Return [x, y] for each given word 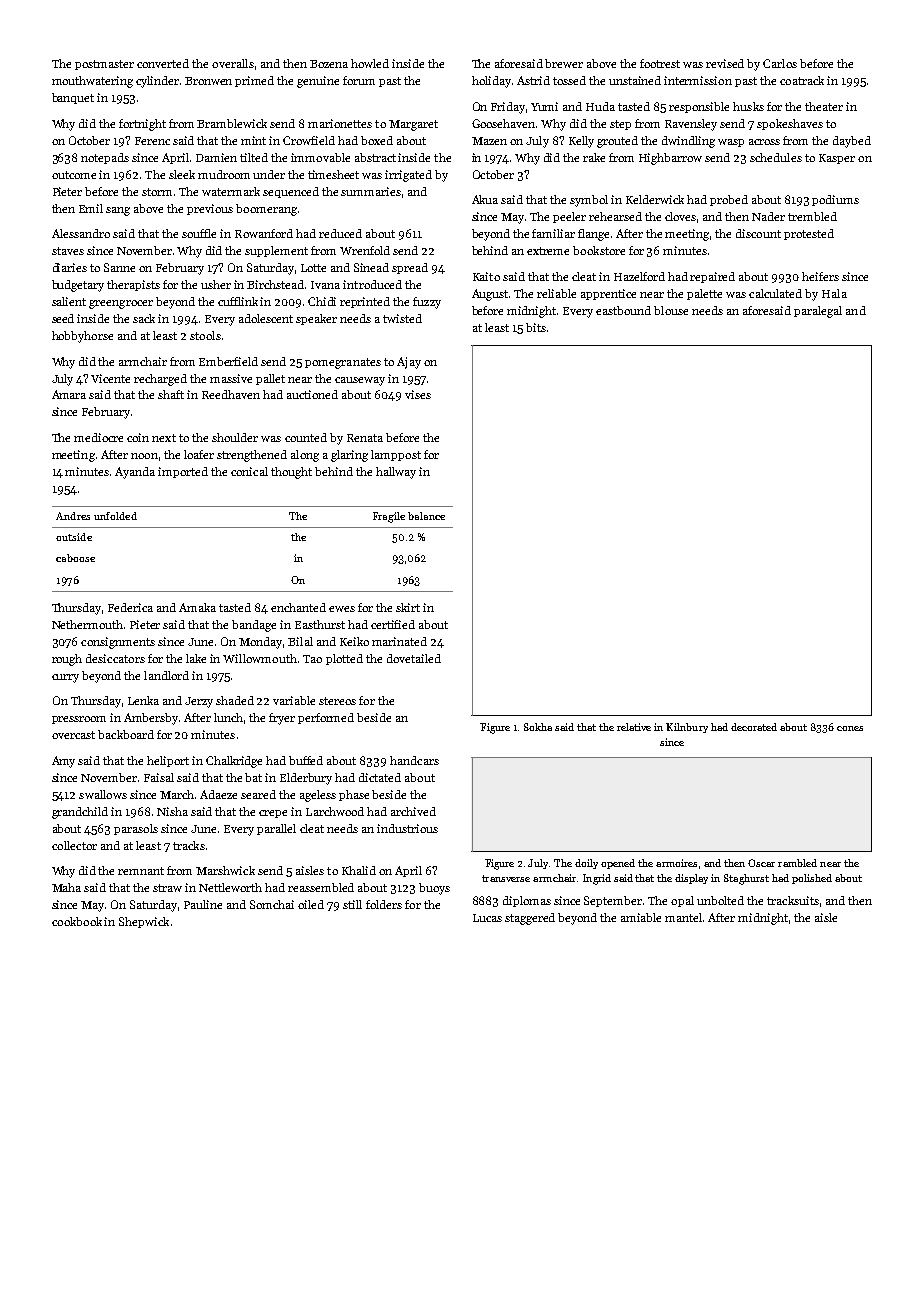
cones [850, 728]
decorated [754, 727]
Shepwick [144, 922]
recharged [160, 380]
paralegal [818, 312]
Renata [365, 438]
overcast [73, 735]
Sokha [538, 727]
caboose [75, 558]
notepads [105, 158]
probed [729, 200]
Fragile [389, 517]
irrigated [408, 176]
